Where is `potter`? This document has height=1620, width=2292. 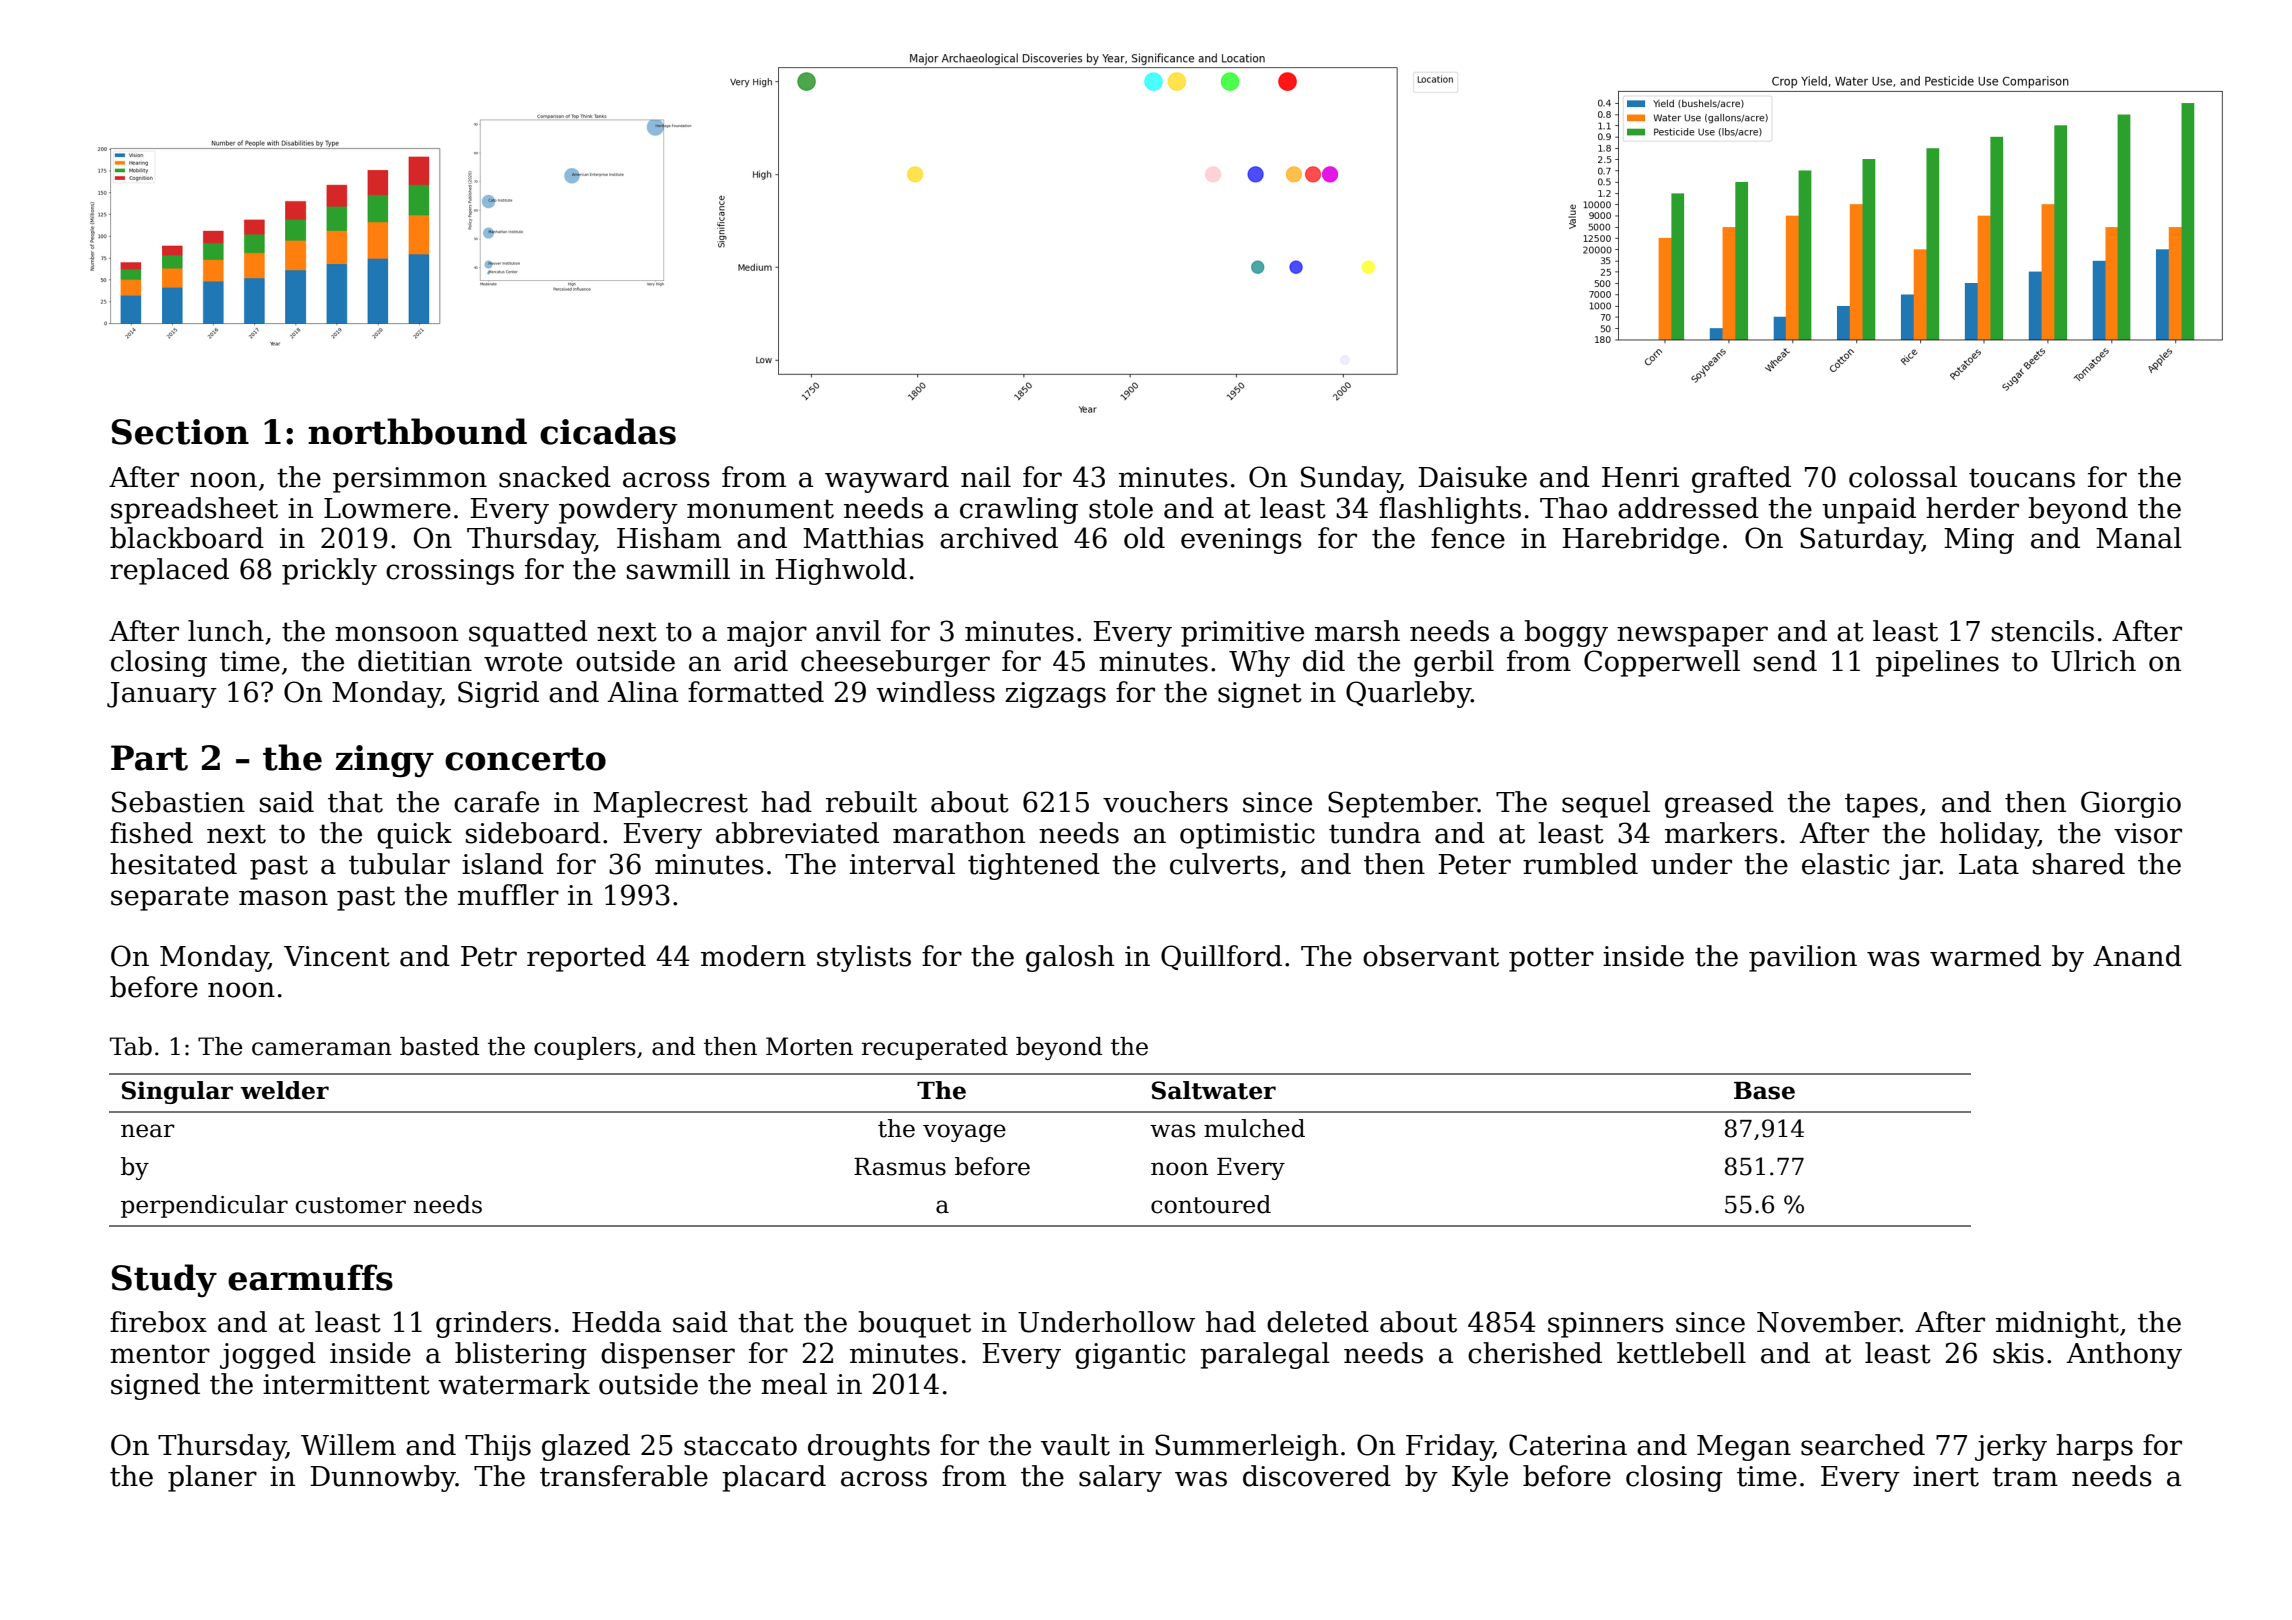 potter is located at coordinates (1551, 959).
